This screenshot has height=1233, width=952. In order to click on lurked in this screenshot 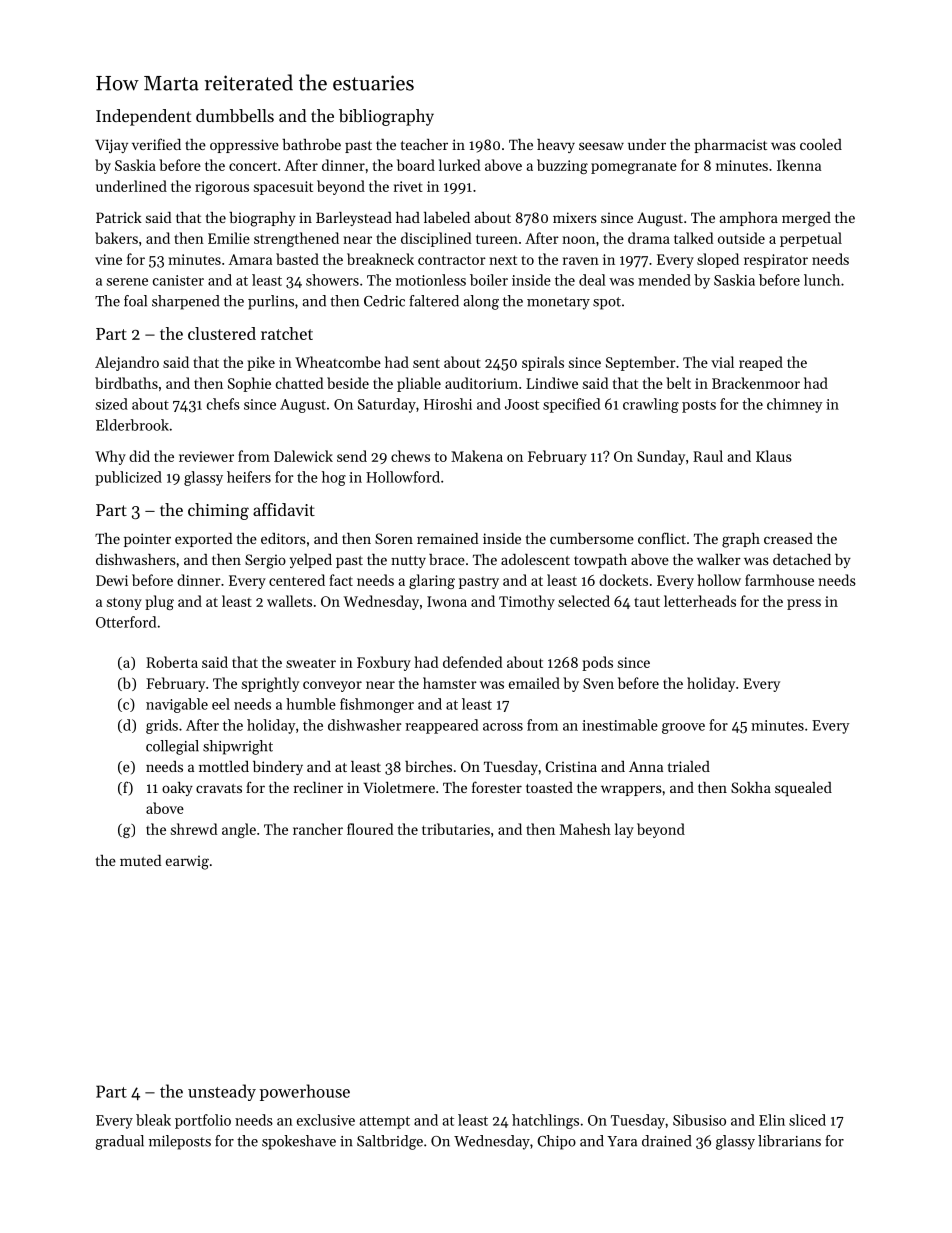, I will do `click(459, 165)`.
